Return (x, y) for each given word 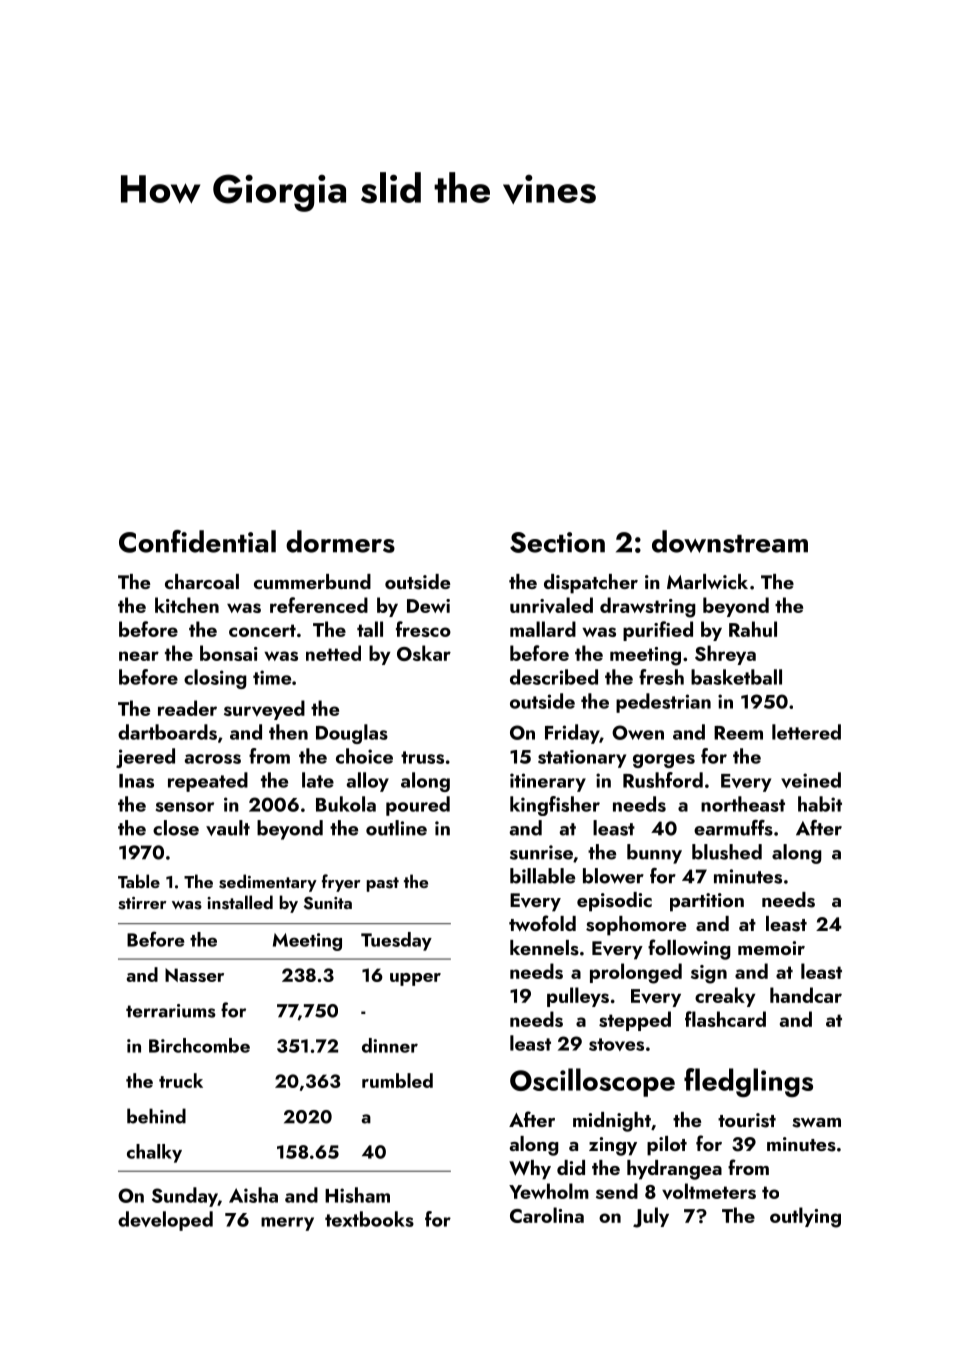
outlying (805, 1217)
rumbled (397, 1080)
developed (165, 1221)
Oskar (424, 653)
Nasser (194, 975)
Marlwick (707, 581)
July (651, 1217)
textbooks (369, 1219)
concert (262, 630)
